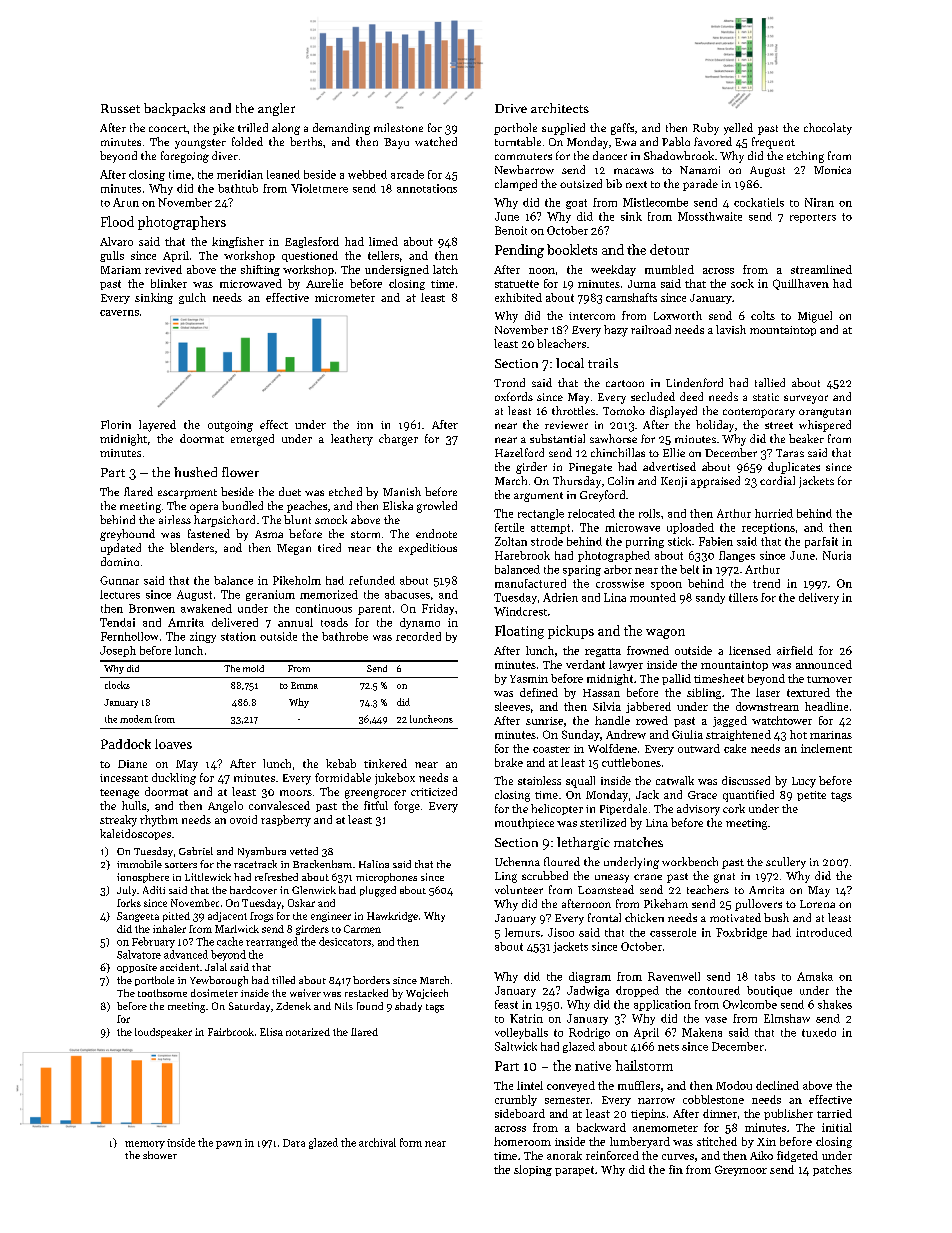  I want to click on criticized, so click(434, 791).
